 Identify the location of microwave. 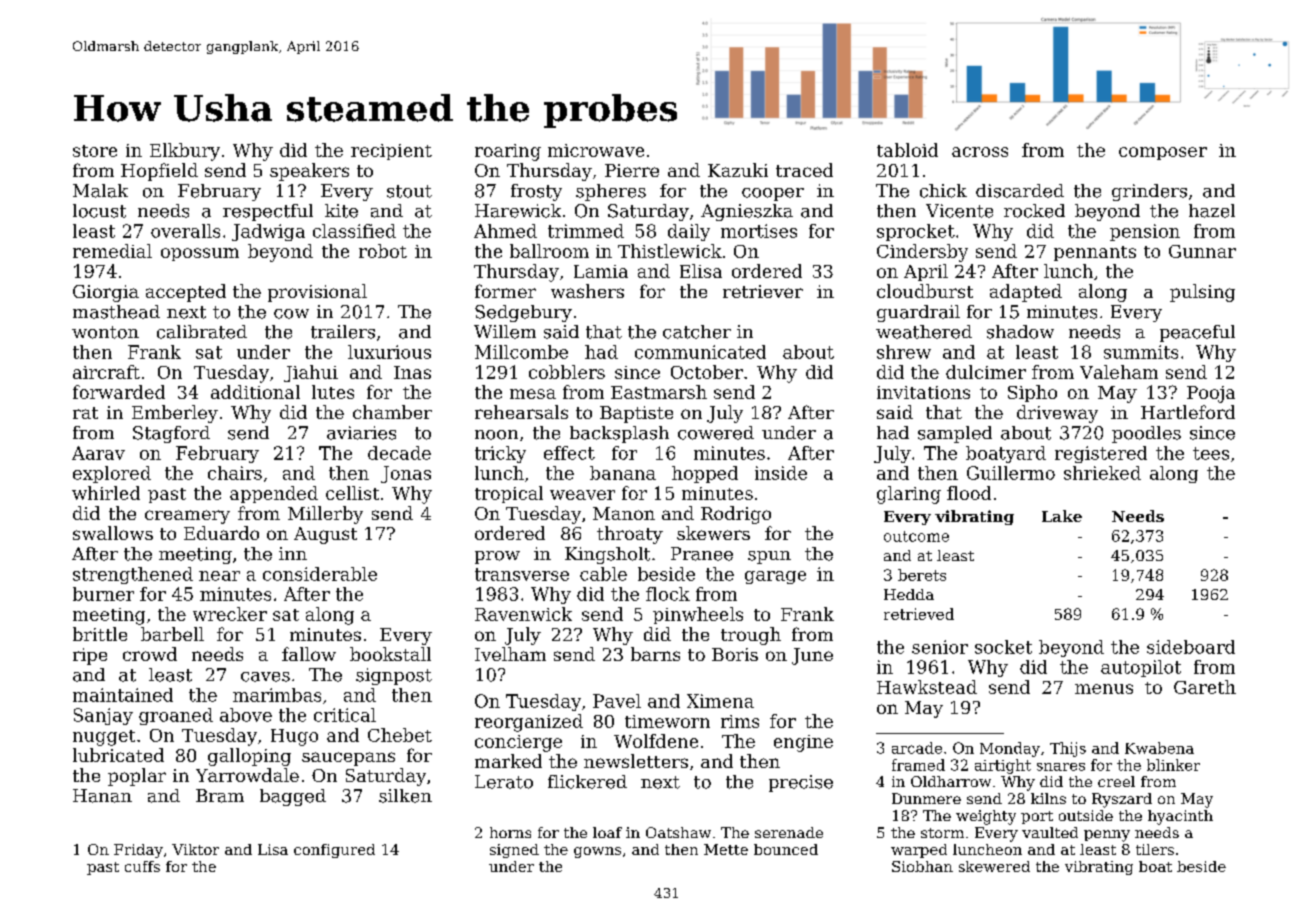
(596, 150).
